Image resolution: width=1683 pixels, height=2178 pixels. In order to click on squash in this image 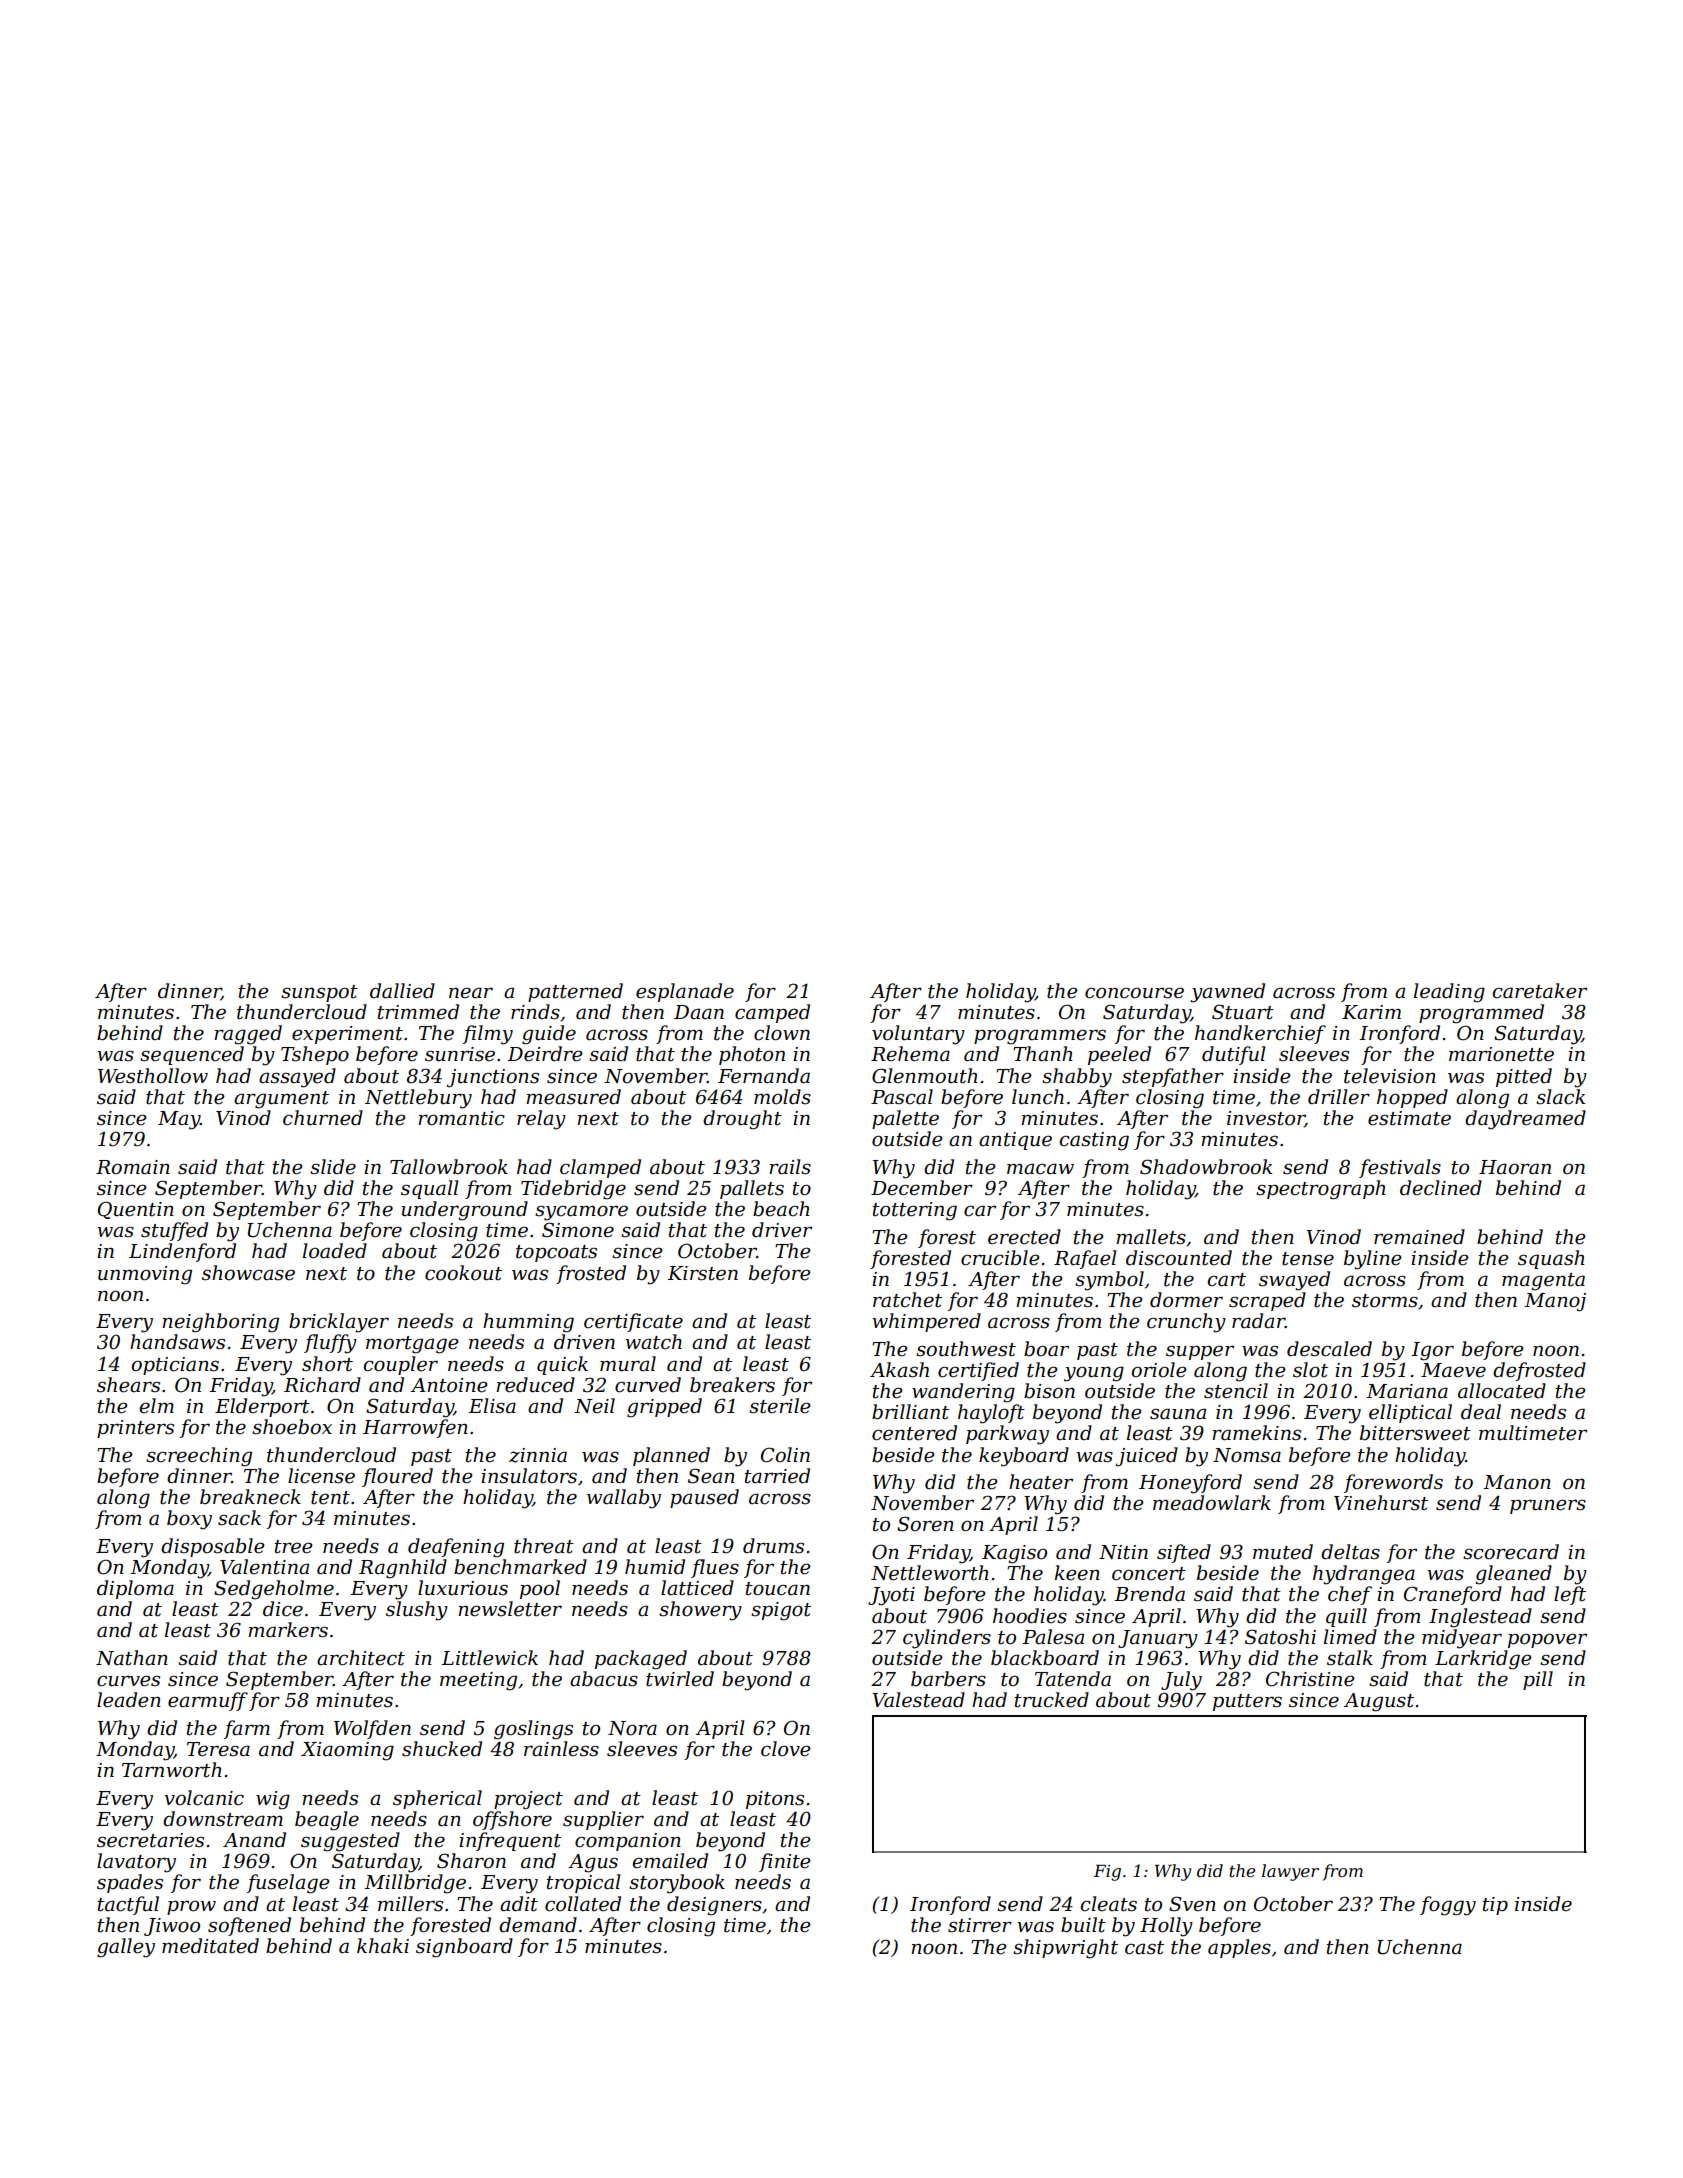, I will do `click(1551, 1259)`.
